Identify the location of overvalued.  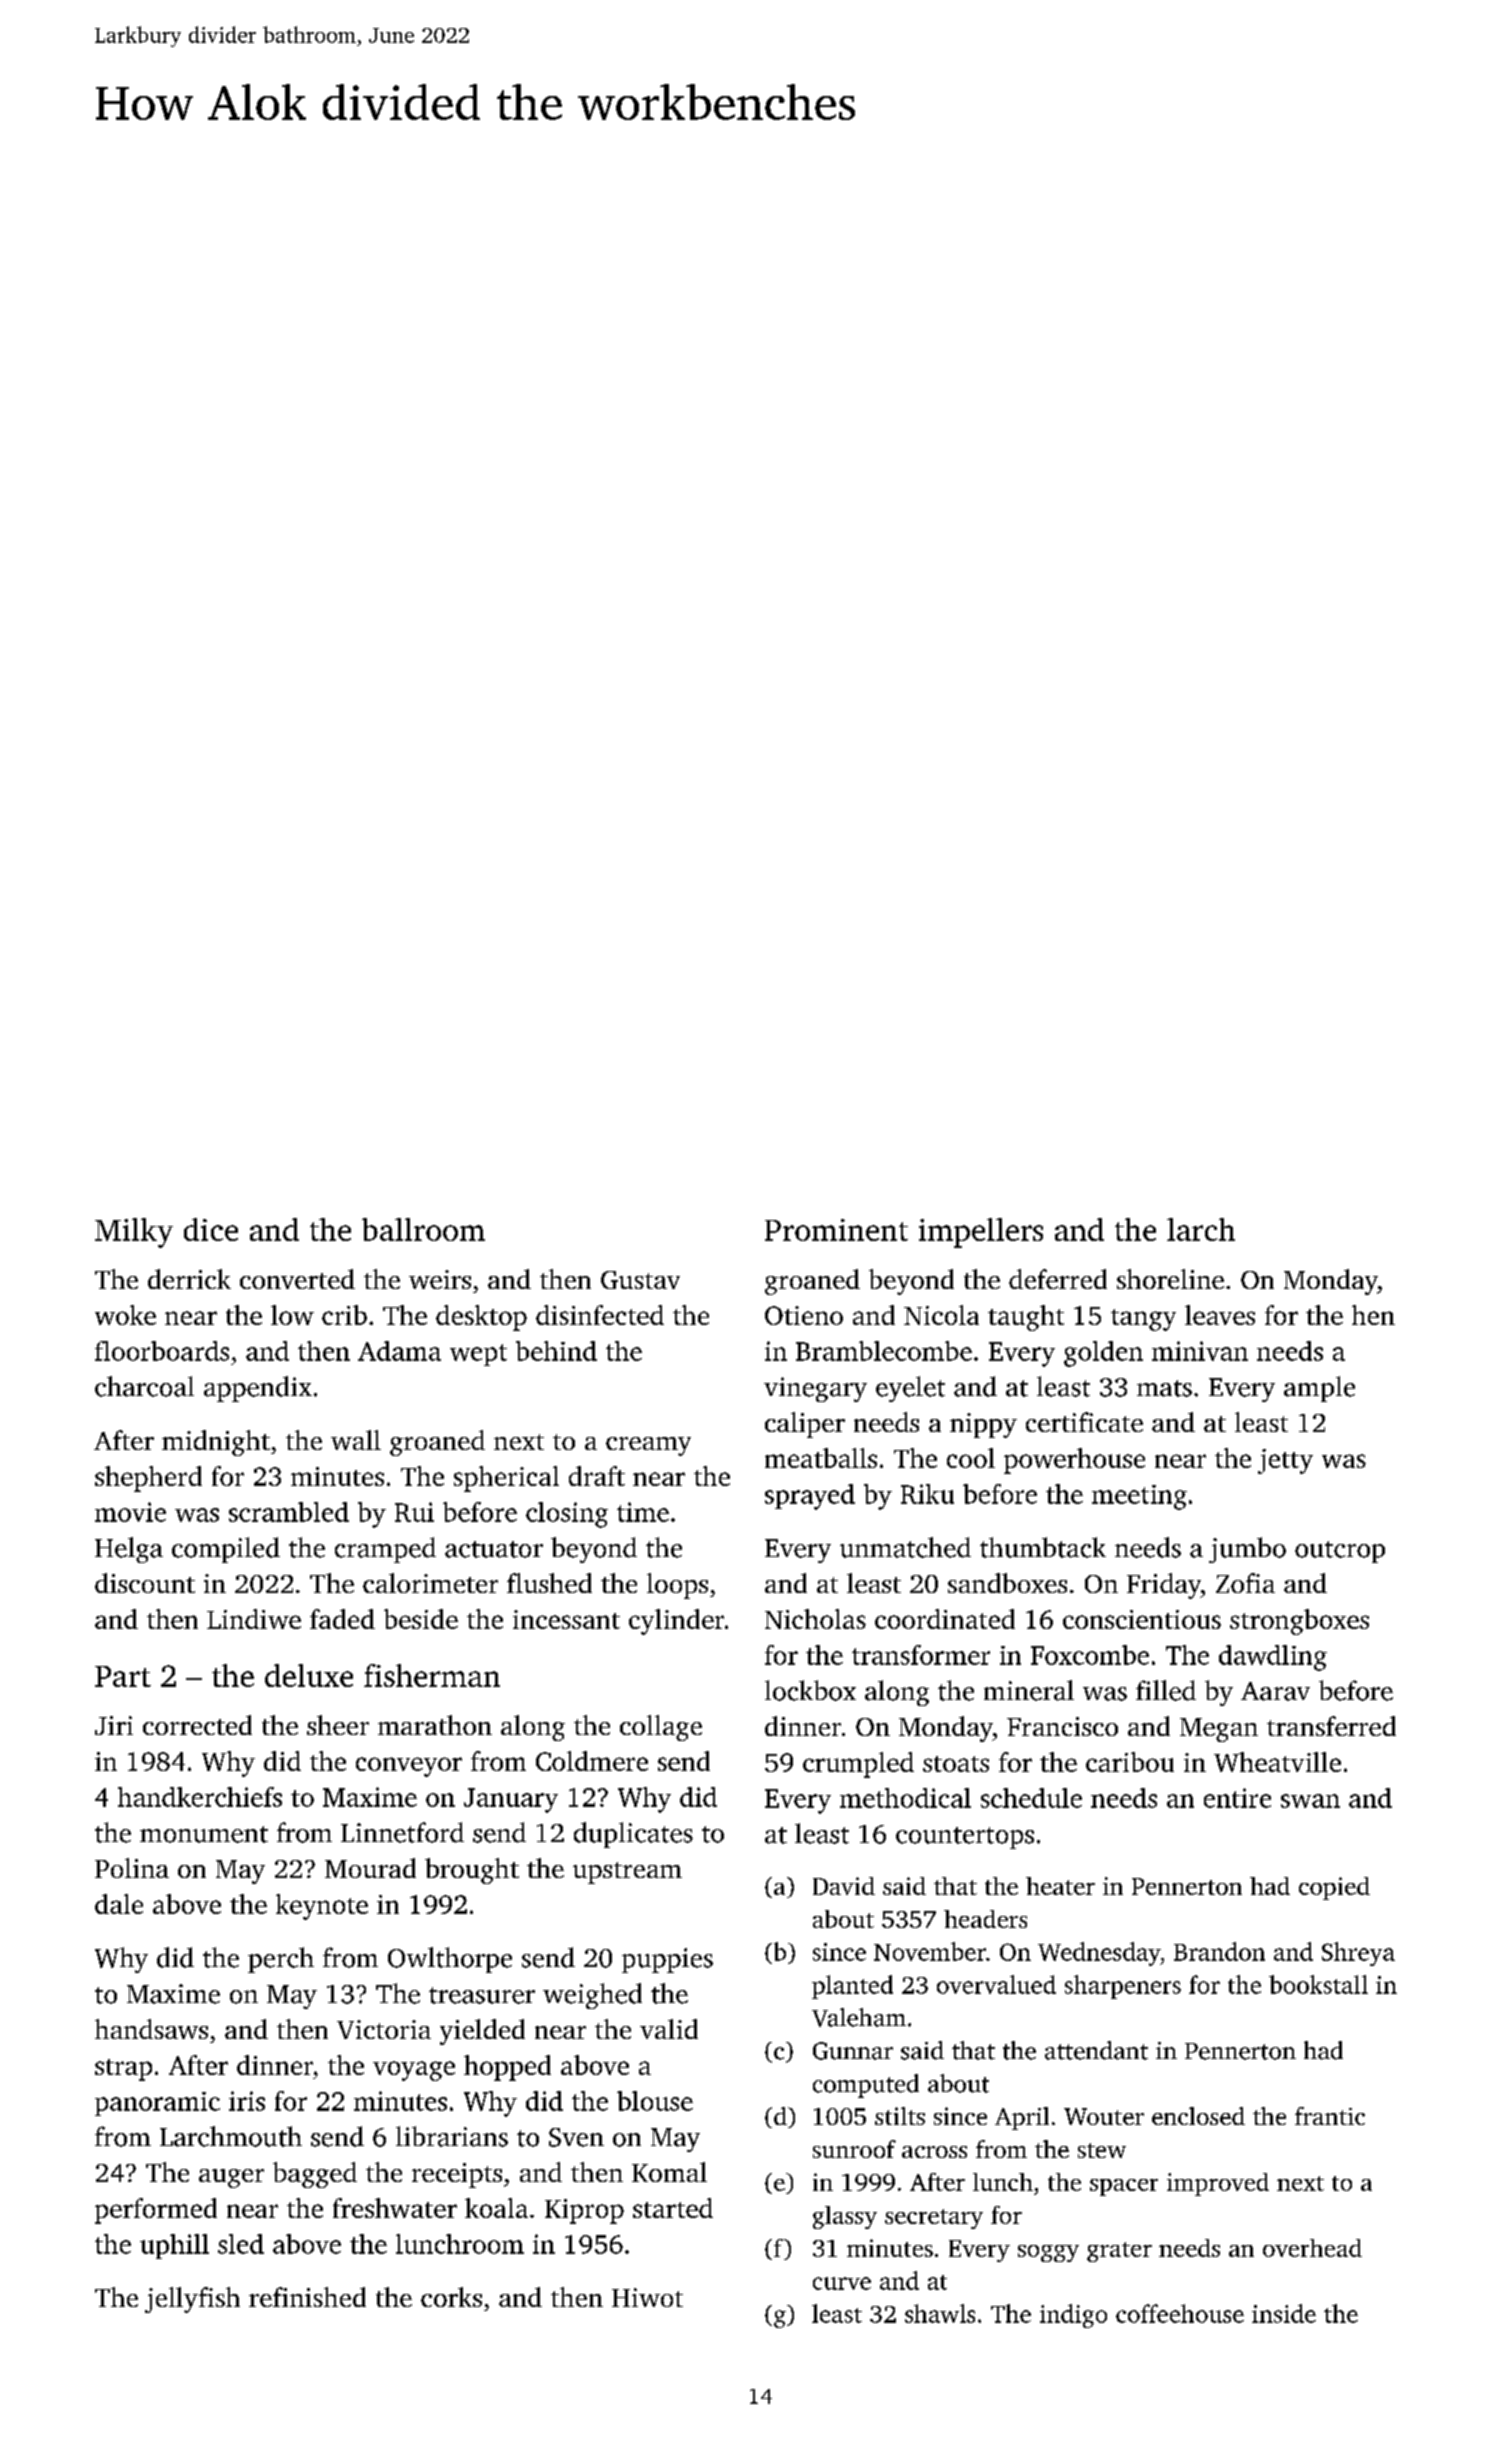
(996, 1984).
